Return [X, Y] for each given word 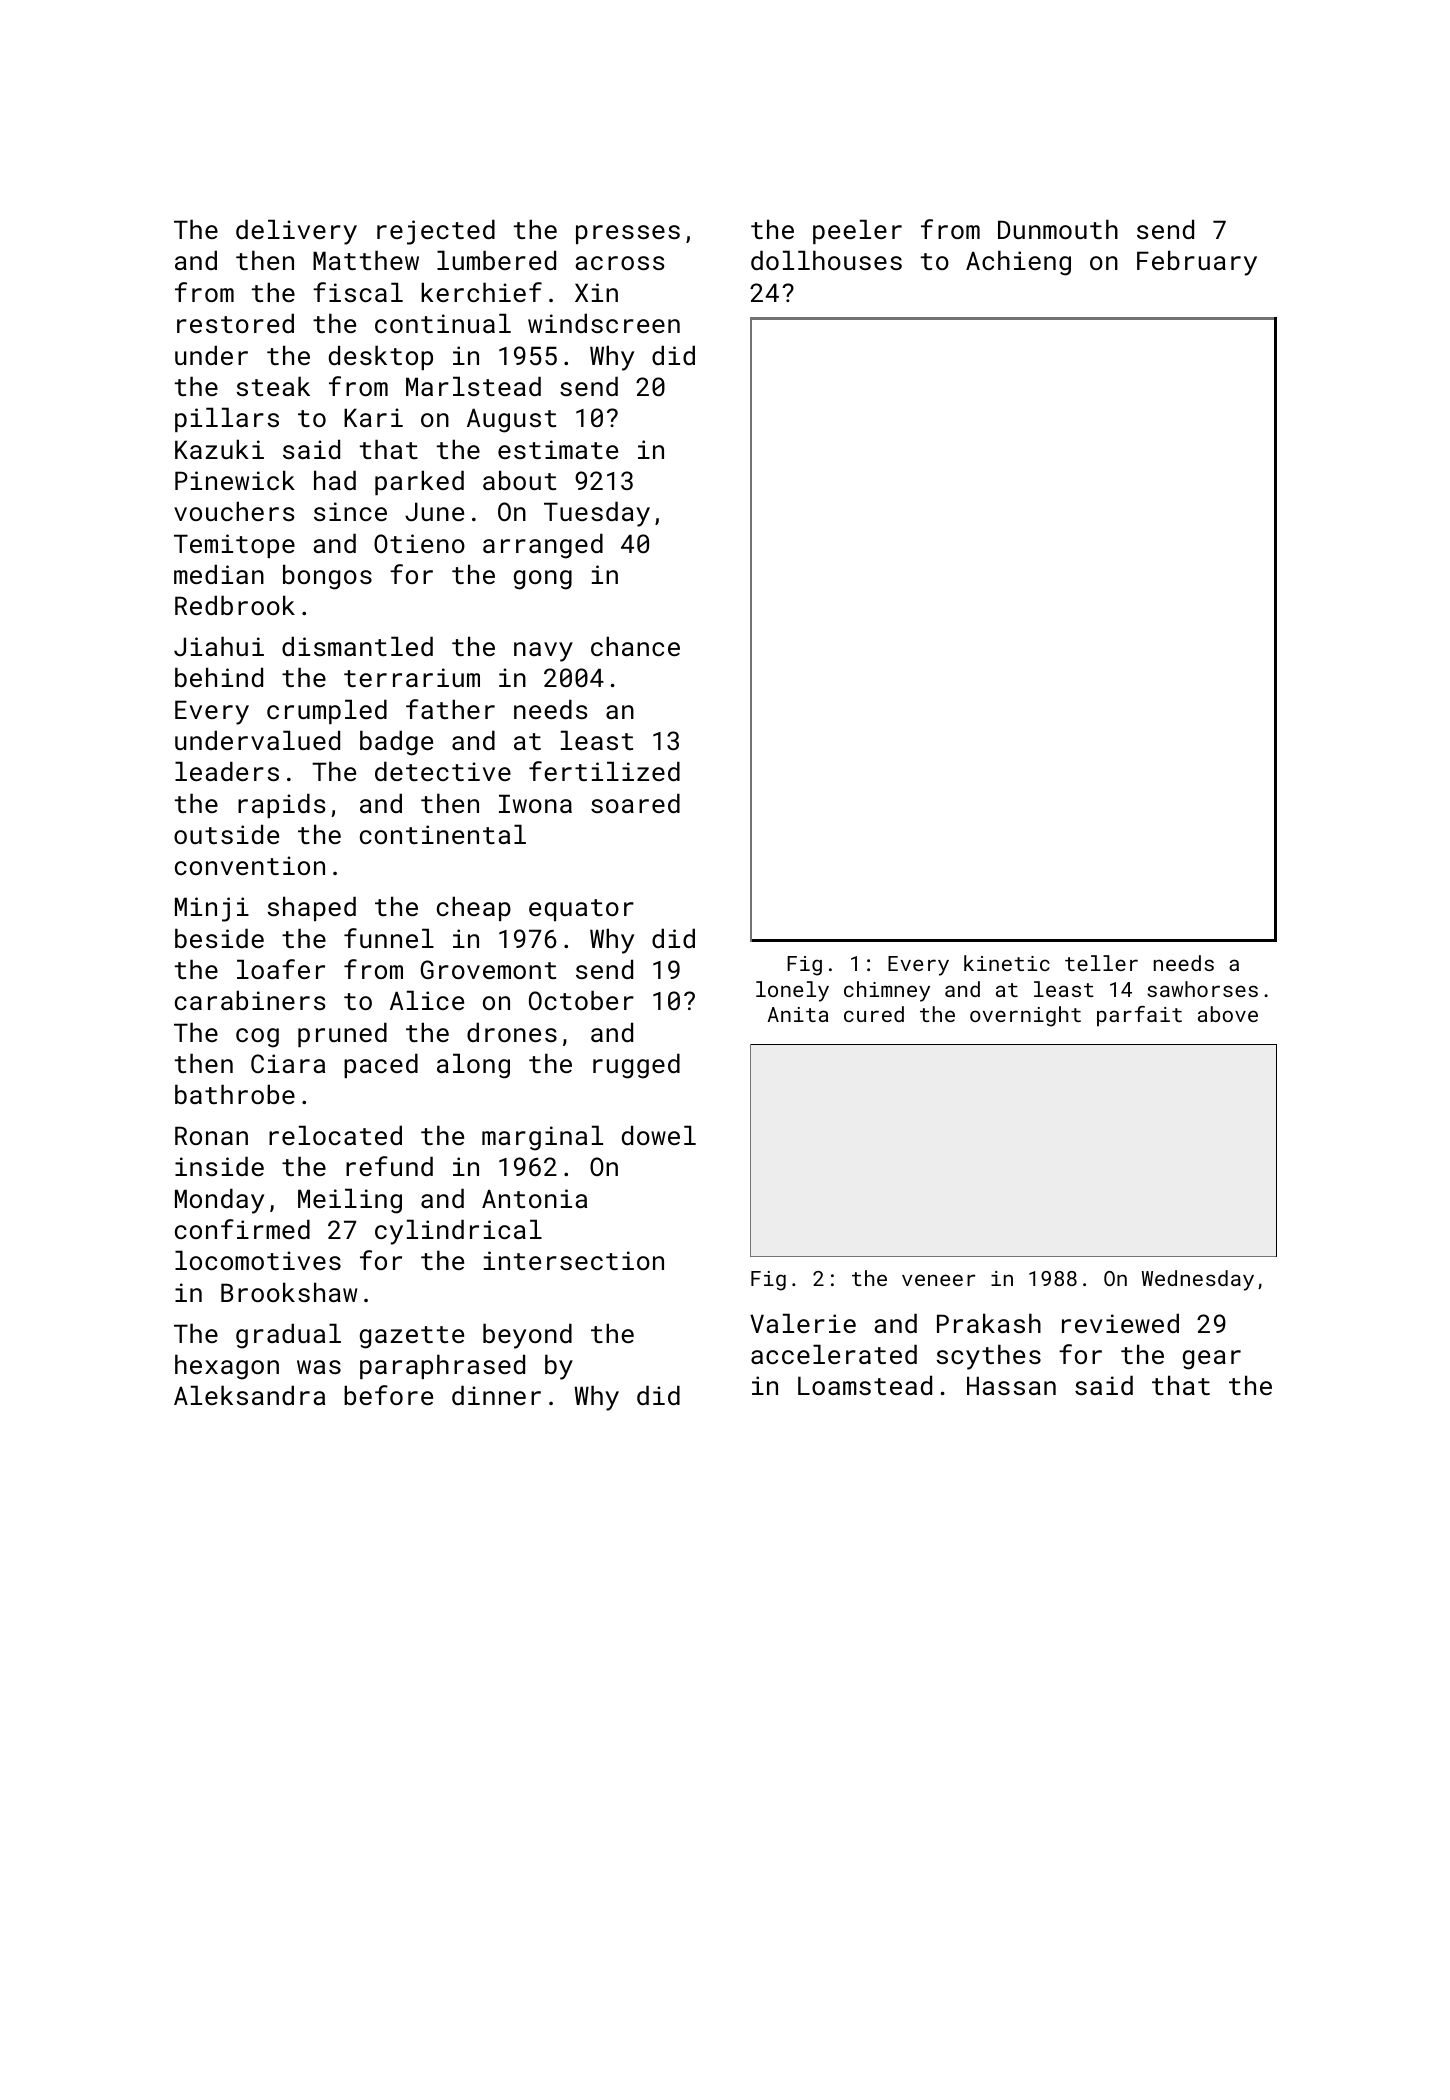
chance [635, 646]
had [335, 480]
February [1197, 263]
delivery [296, 232]
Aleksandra [249, 1395]
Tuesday [597, 514]
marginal [542, 1138]
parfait [1139, 1016]
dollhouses [826, 260]
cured [874, 1014]
